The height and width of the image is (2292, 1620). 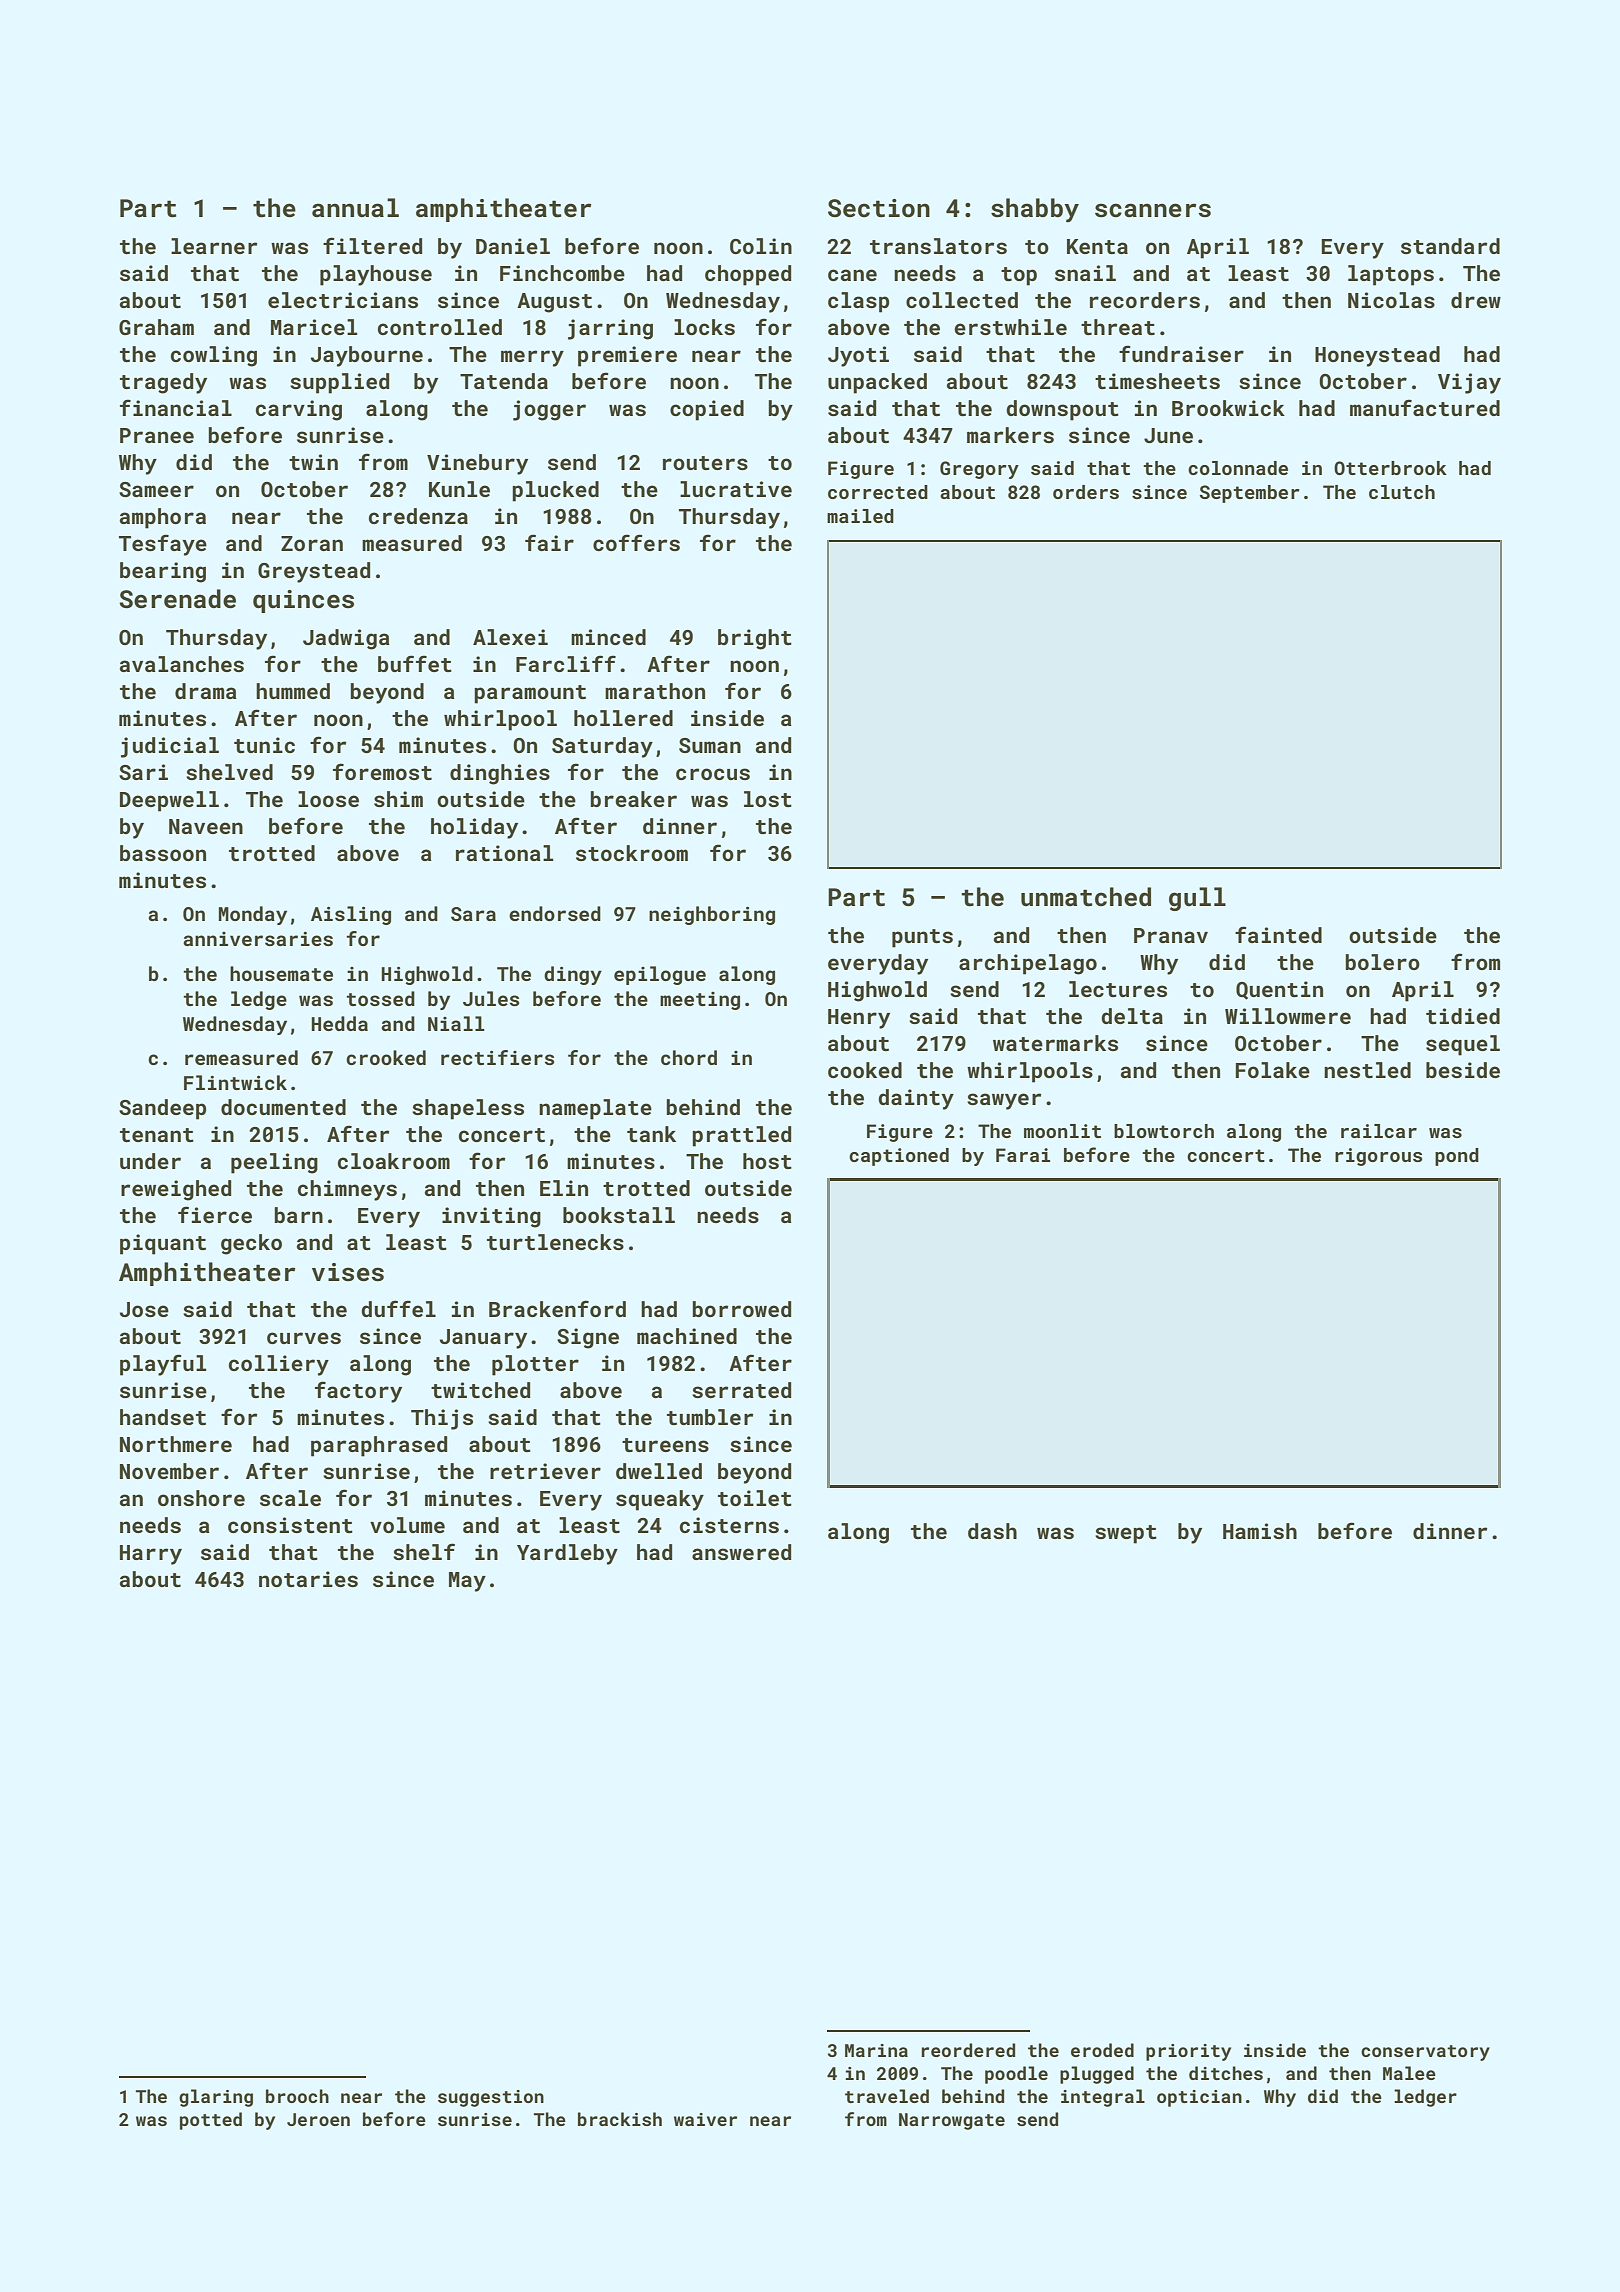 I want to click on dash, so click(x=992, y=1531).
